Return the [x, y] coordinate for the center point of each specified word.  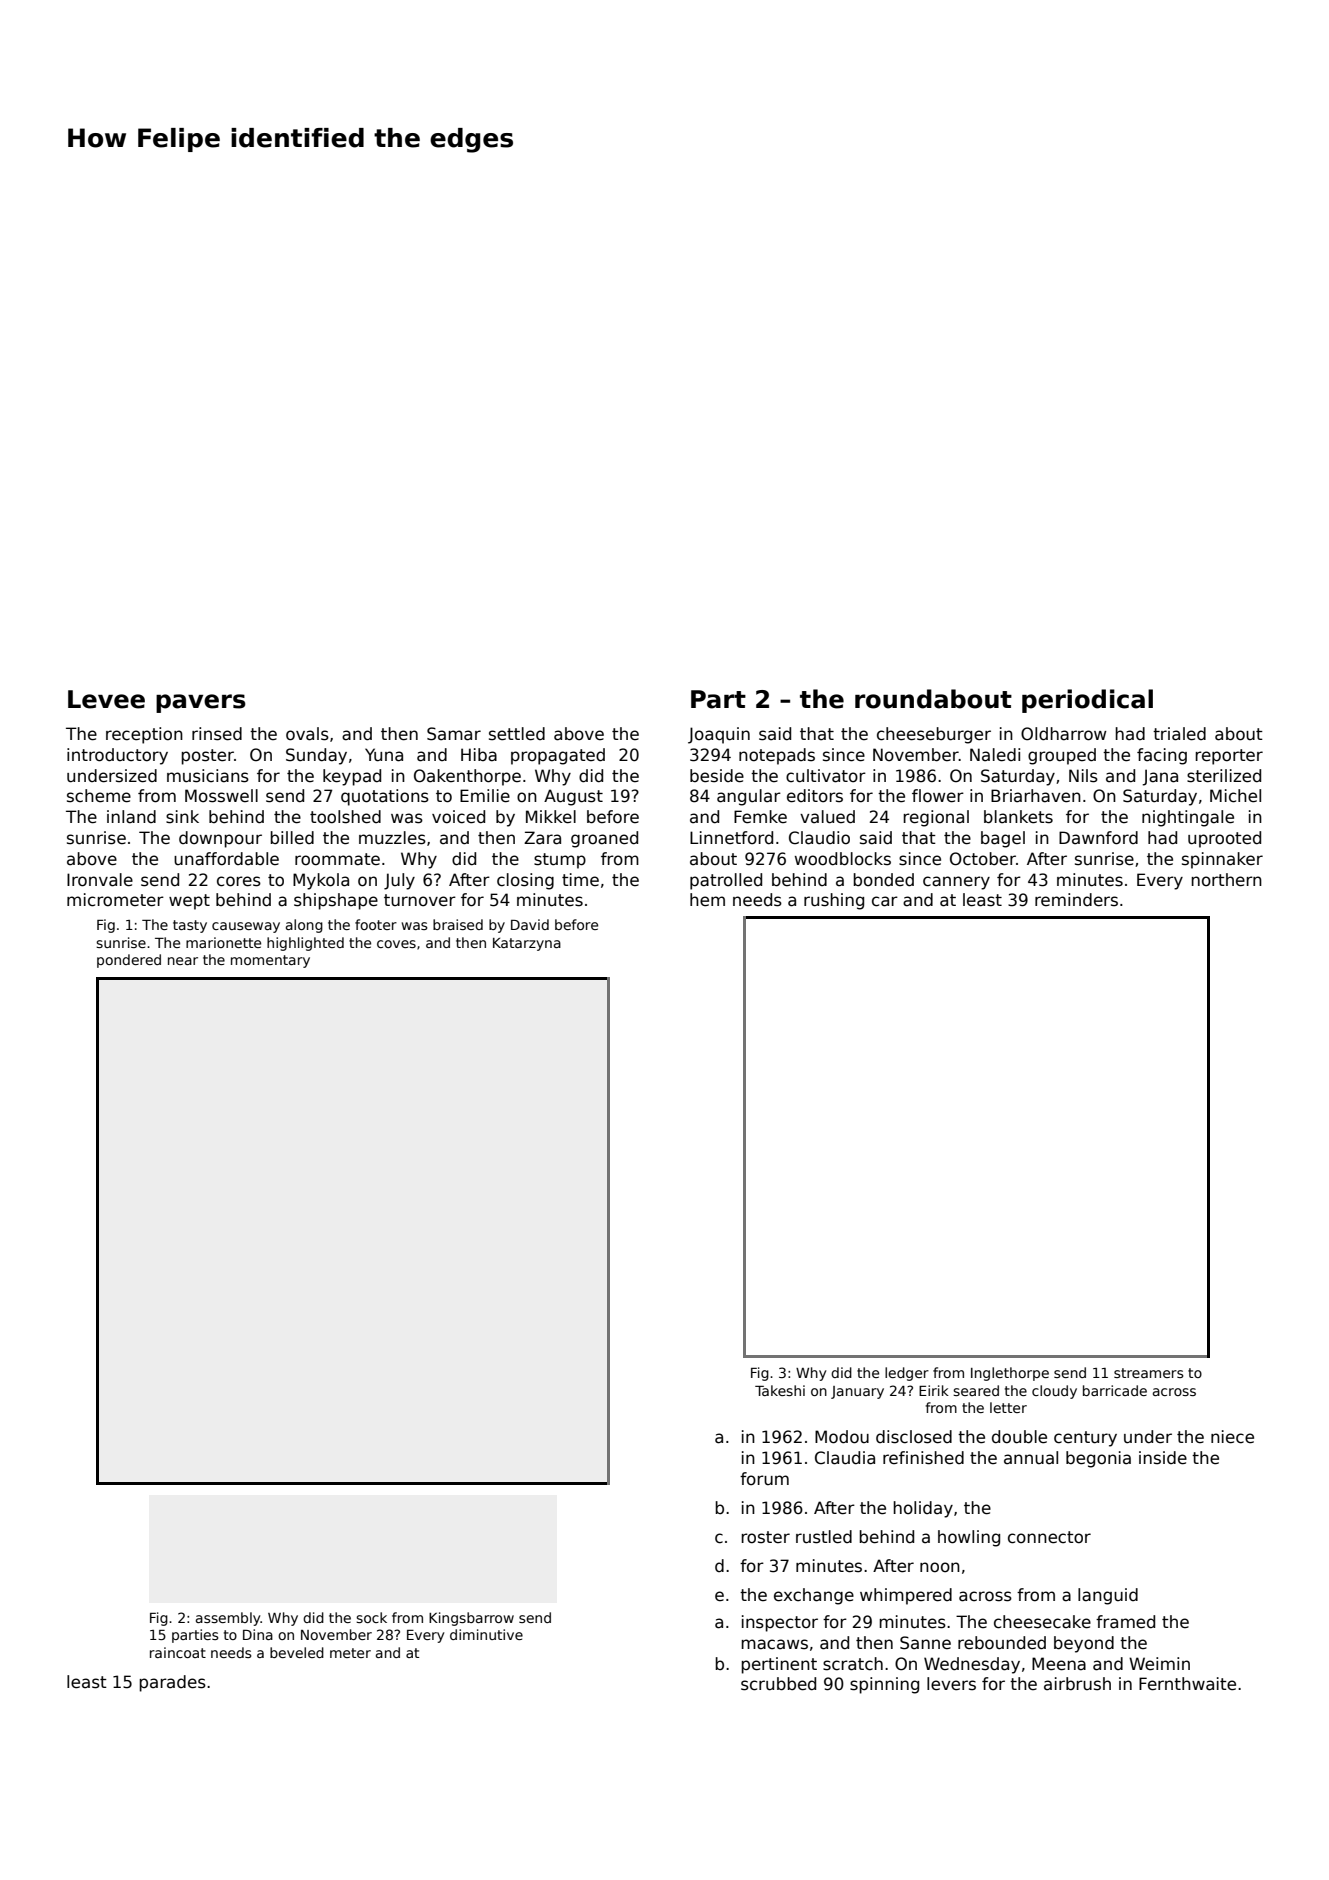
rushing [834, 901]
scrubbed [778, 1684]
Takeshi [780, 1390]
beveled [297, 1652]
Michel [1235, 796]
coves [396, 944]
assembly [228, 1619]
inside [1163, 1458]
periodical [1087, 701]
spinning [884, 1685]
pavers [201, 703]
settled [517, 734]
